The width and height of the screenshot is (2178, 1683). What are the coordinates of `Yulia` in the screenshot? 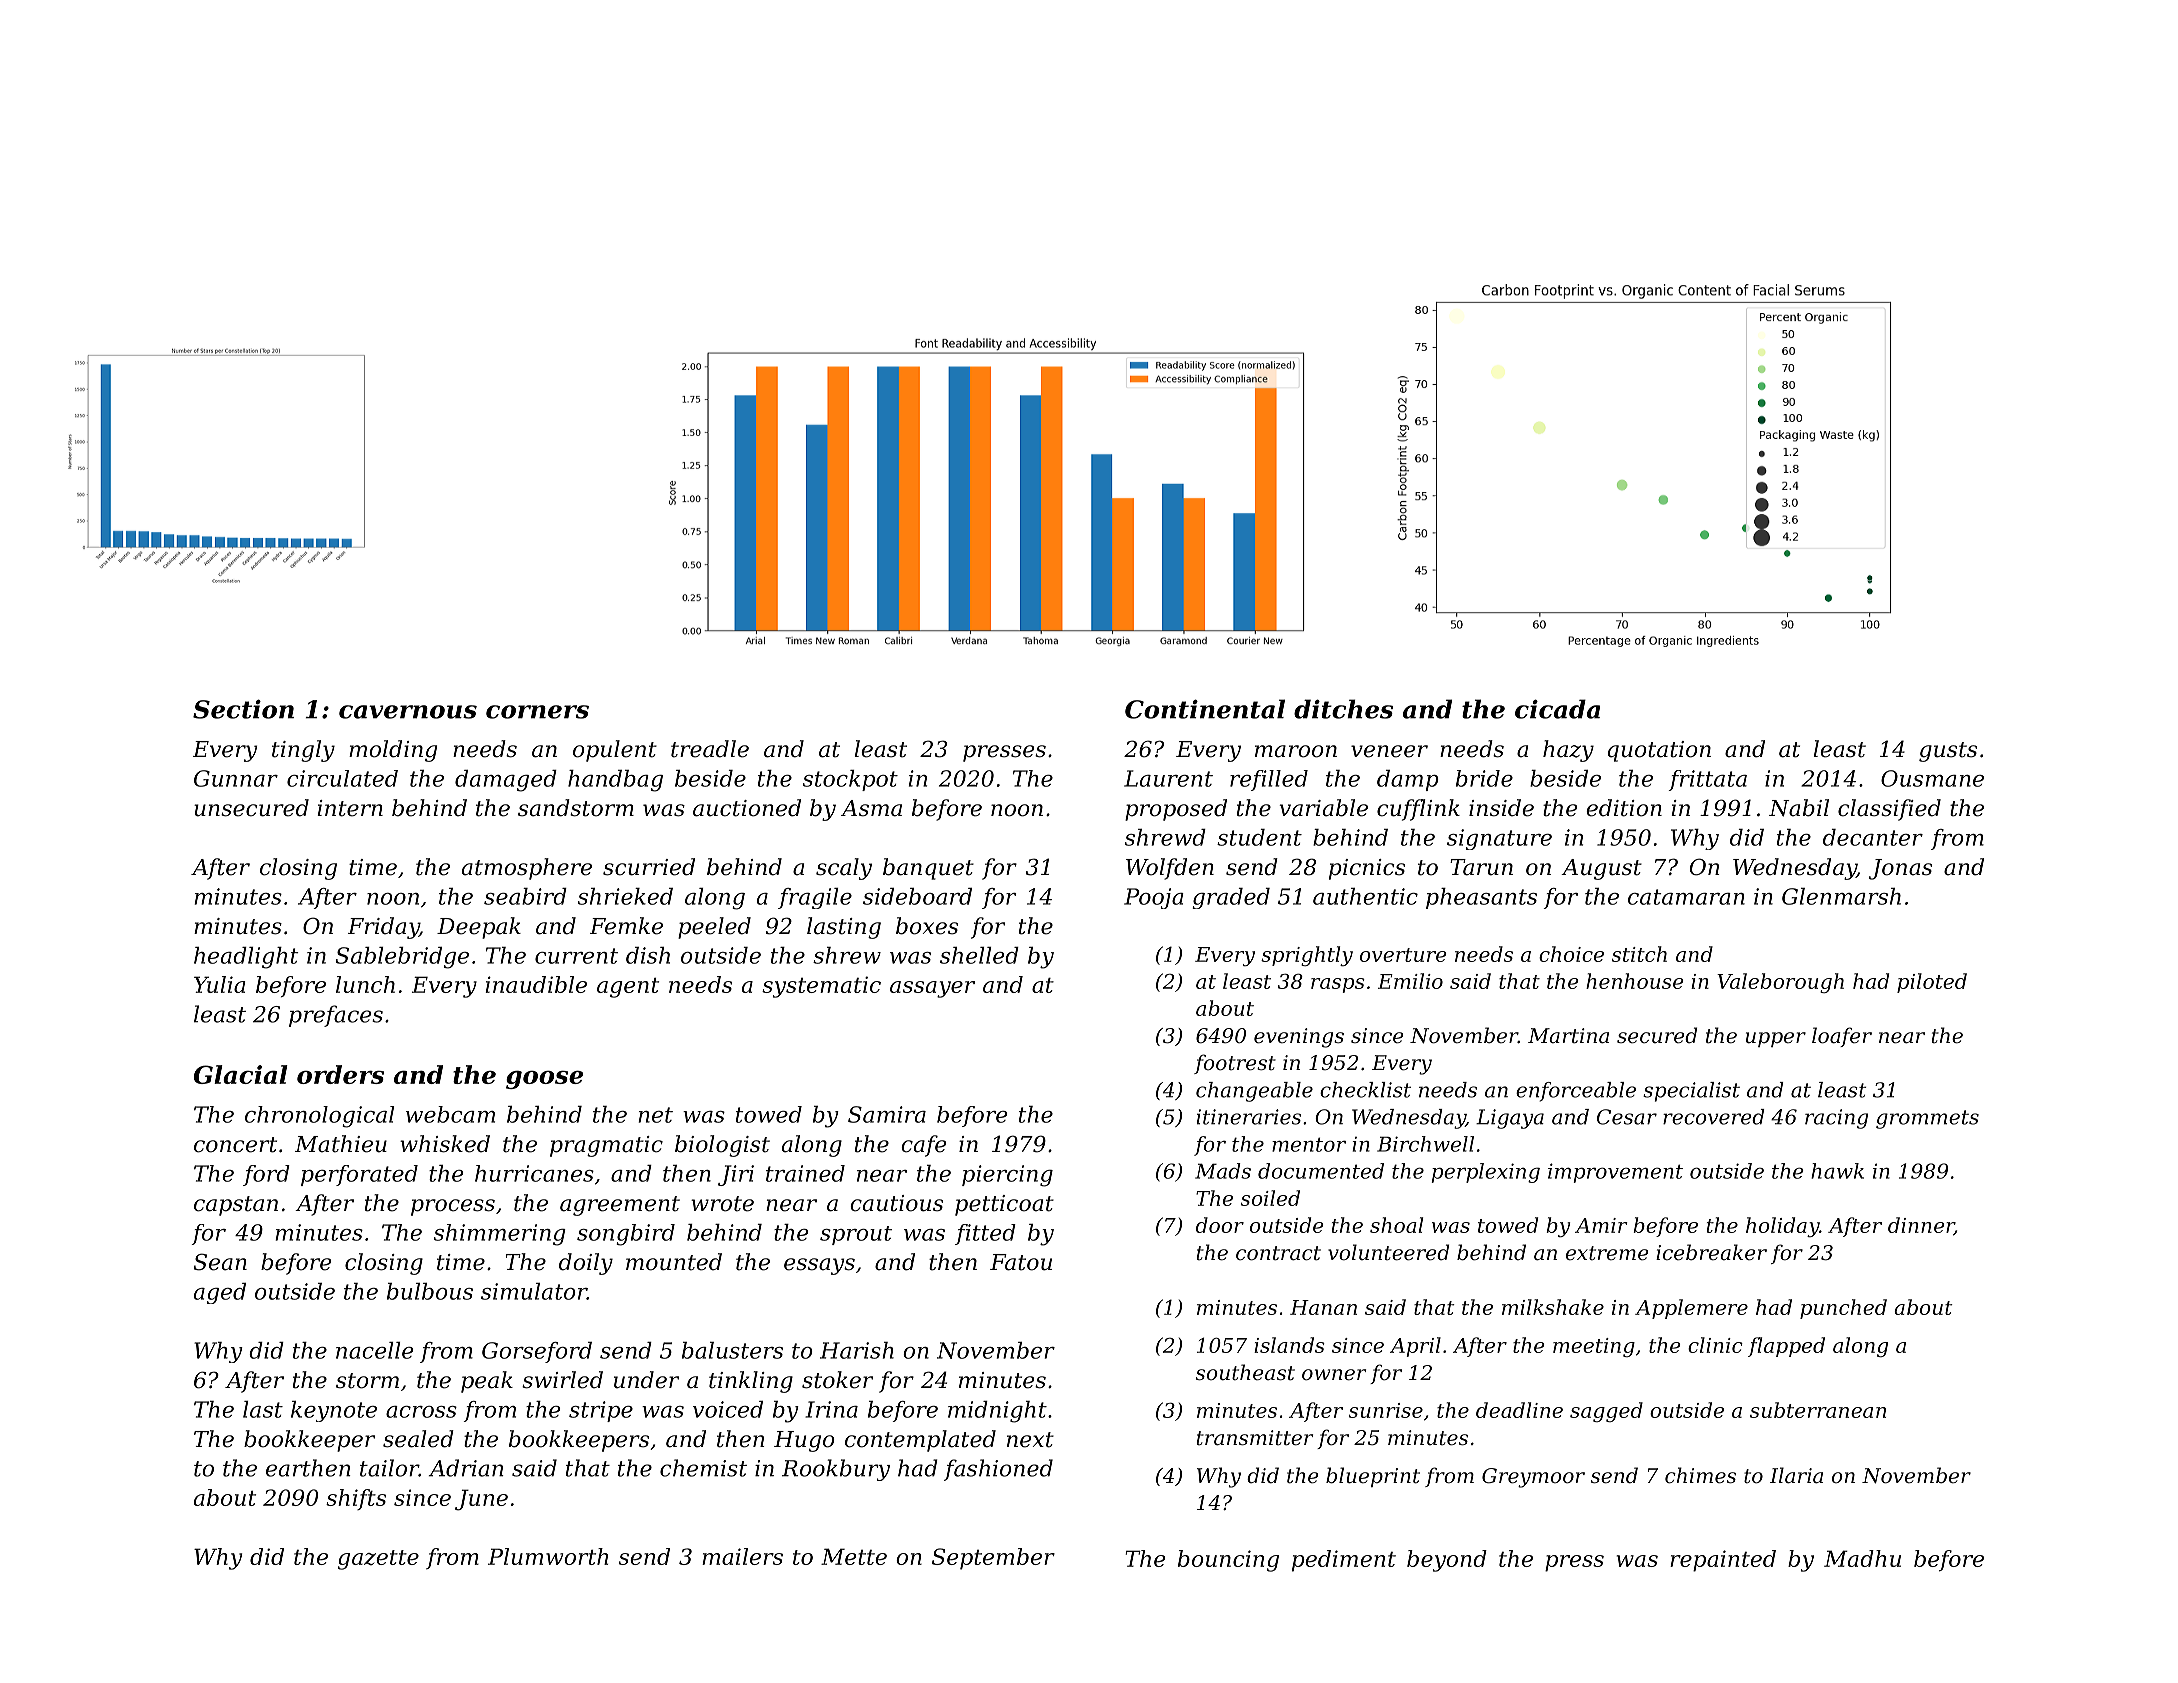 It's located at (219, 984).
